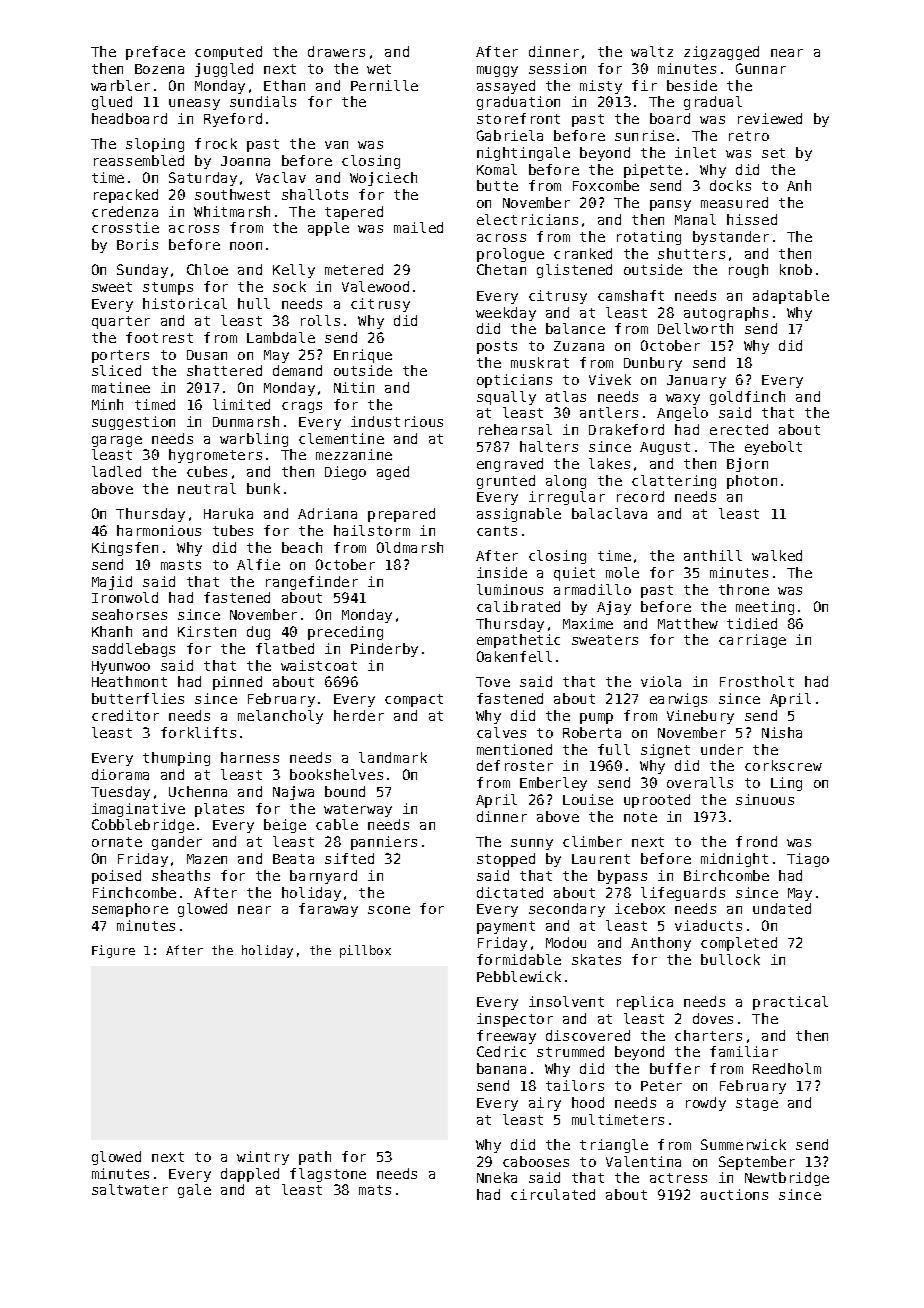  Describe the element at coordinates (177, 843) in the screenshot. I see `gander` at that location.
